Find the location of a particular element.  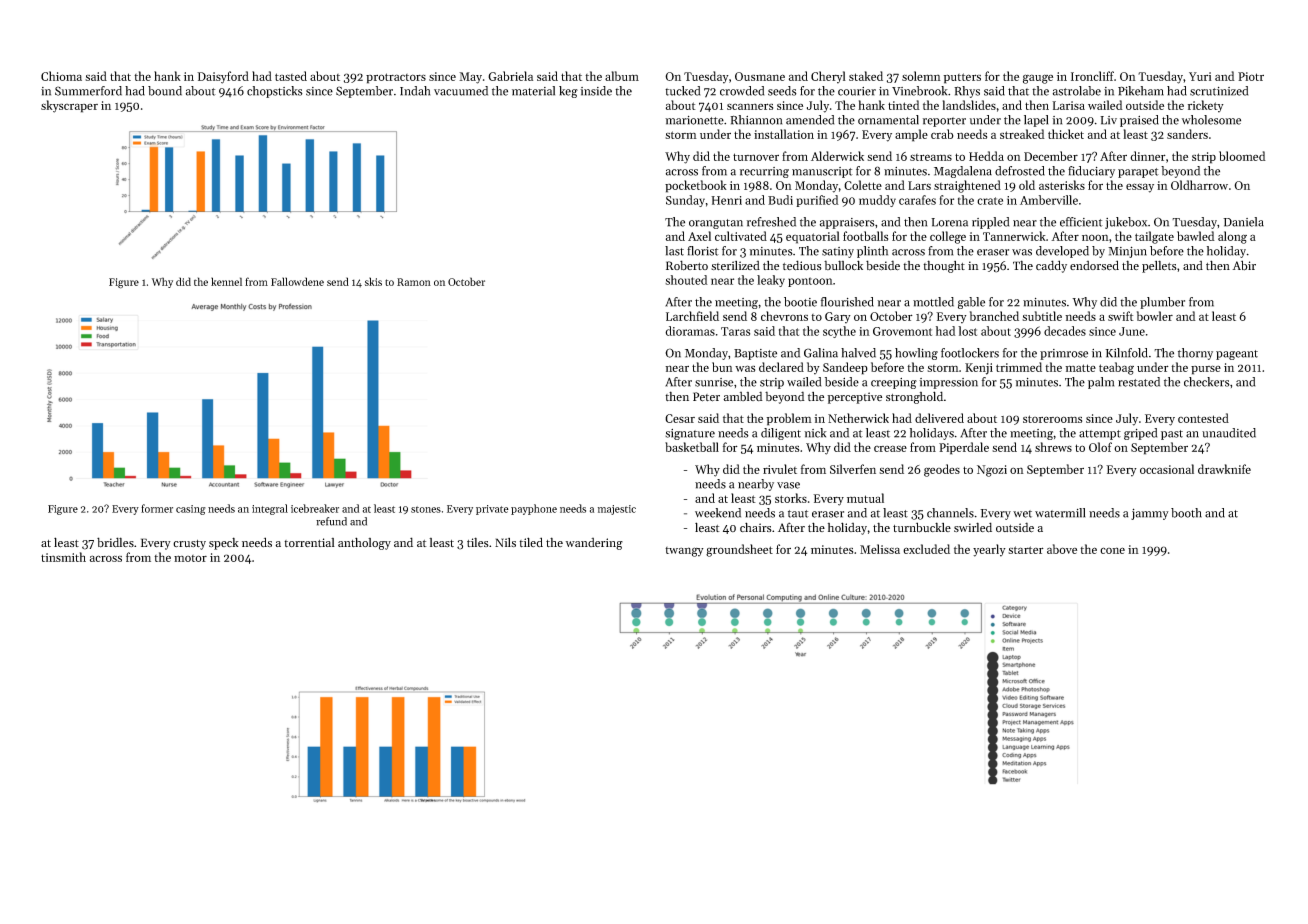

twangy is located at coordinates (684, 552).
